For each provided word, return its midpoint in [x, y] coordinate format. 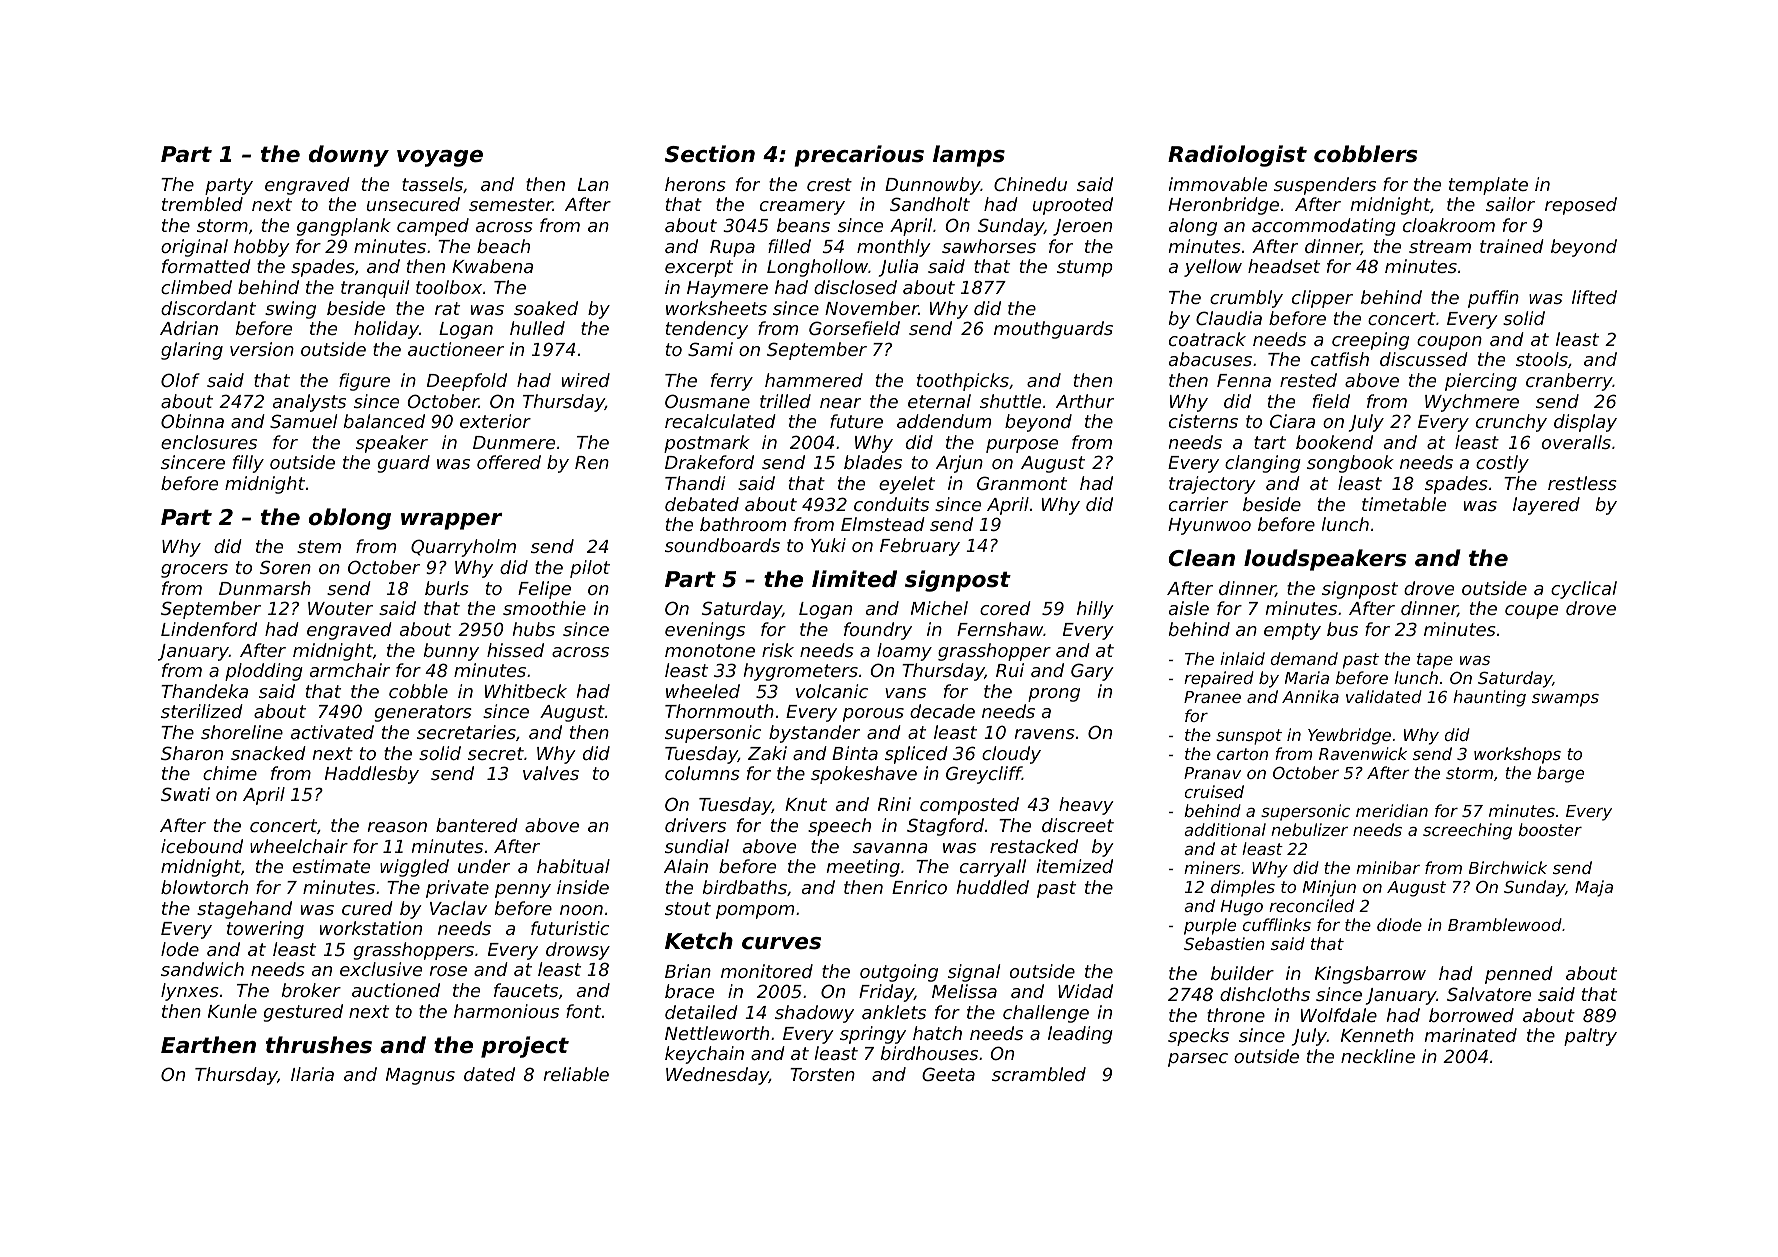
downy [349, 156]
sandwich [202, 969]
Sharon [192, 753]
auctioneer [456, 349]
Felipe [544, 590]
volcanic [832, 691]
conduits [891, 504]
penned [1519, 975]
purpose [1022, 446]
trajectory [1212, 485]
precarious [859, 156]
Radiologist [1237, 156]
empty [1292, 631]
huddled [992, 887]
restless [1582, 483]
